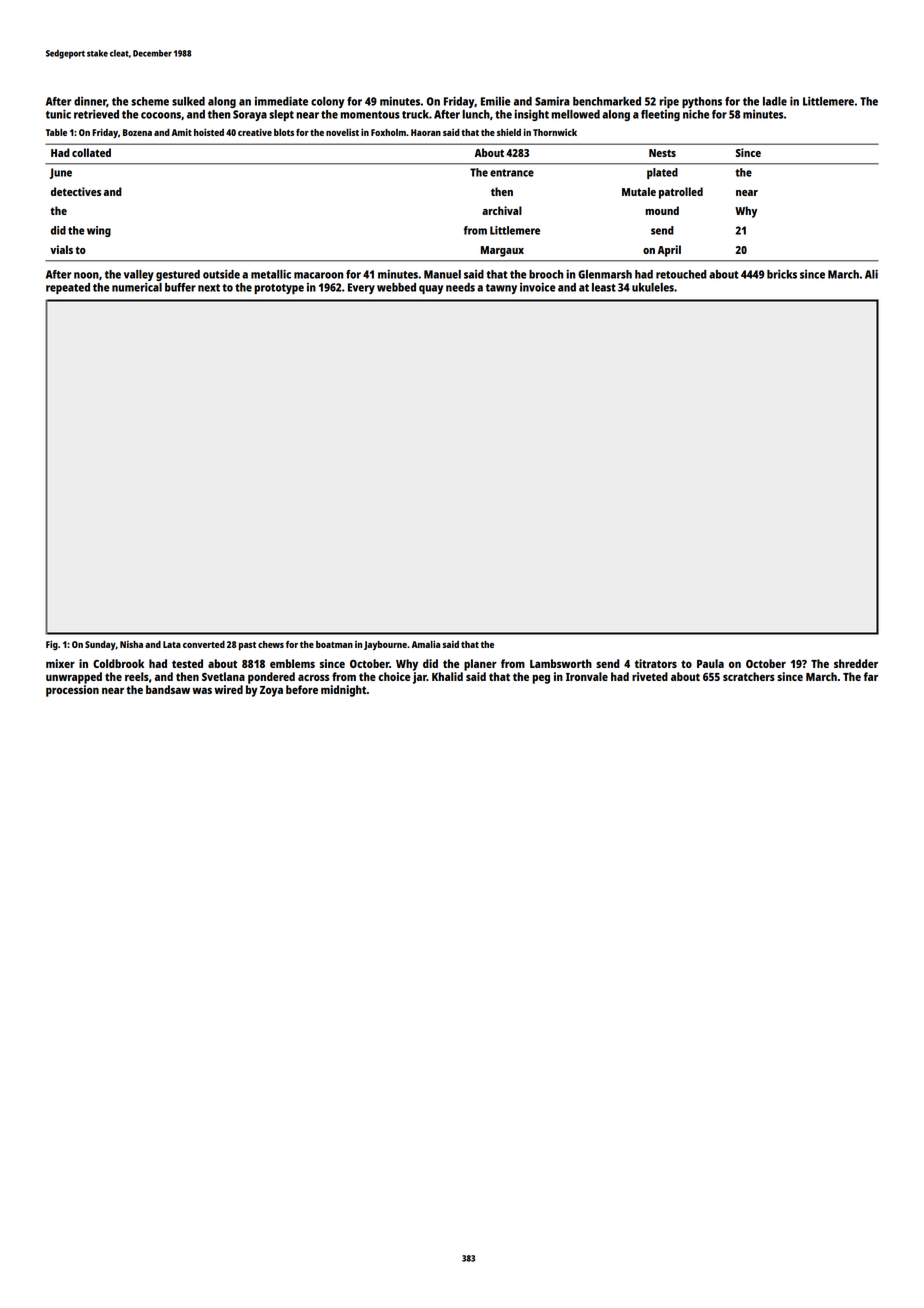 The image size is (924, 1308). Describe the element at coordinates (537, 287) in the screenshot. I see `invoice` at that location.
